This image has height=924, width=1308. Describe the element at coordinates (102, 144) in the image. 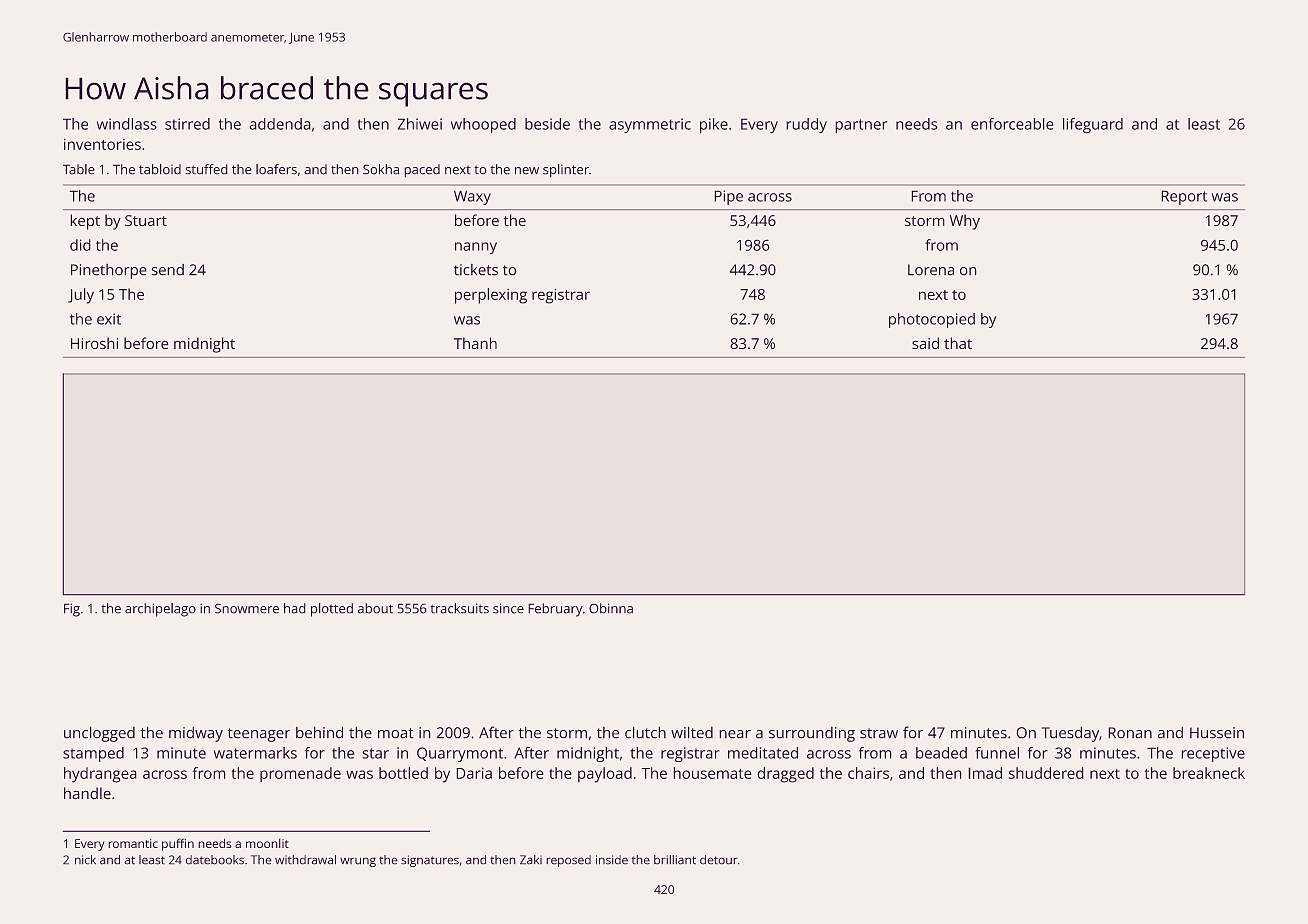

I see `inventories` at that location.
